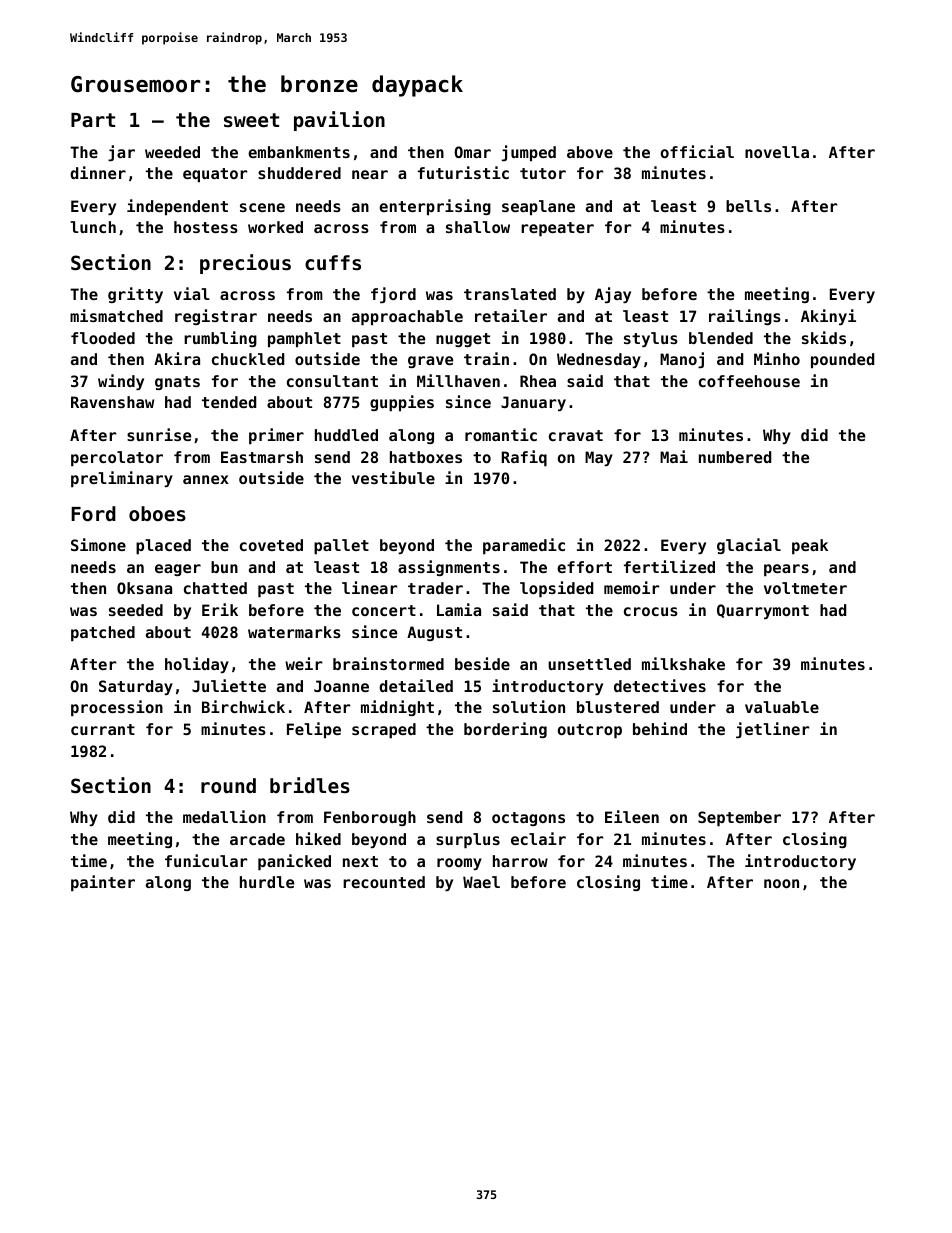 Image resolution: width=952 pixels, height=1233 pixels. What do you see at coordinates (93, 120) in the page?
I see `Part` at bounding box center [93, 120].
